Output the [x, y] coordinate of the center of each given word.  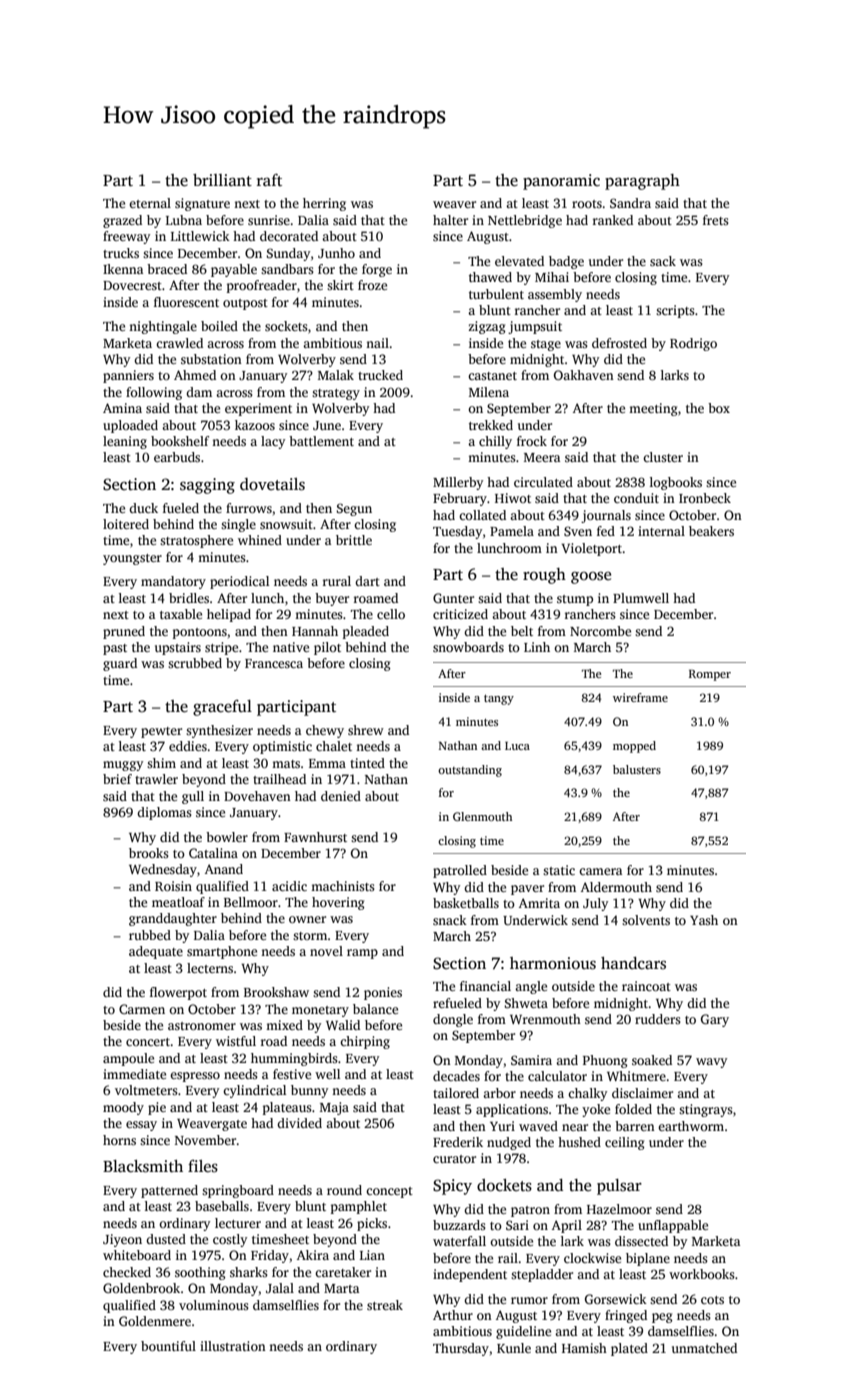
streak [385, 1305]
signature [202, 204]
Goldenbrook [141, 1288]
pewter [161, 732]
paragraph [642, 182]
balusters [637, 769]
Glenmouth [482, 816]
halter [450, 220]
